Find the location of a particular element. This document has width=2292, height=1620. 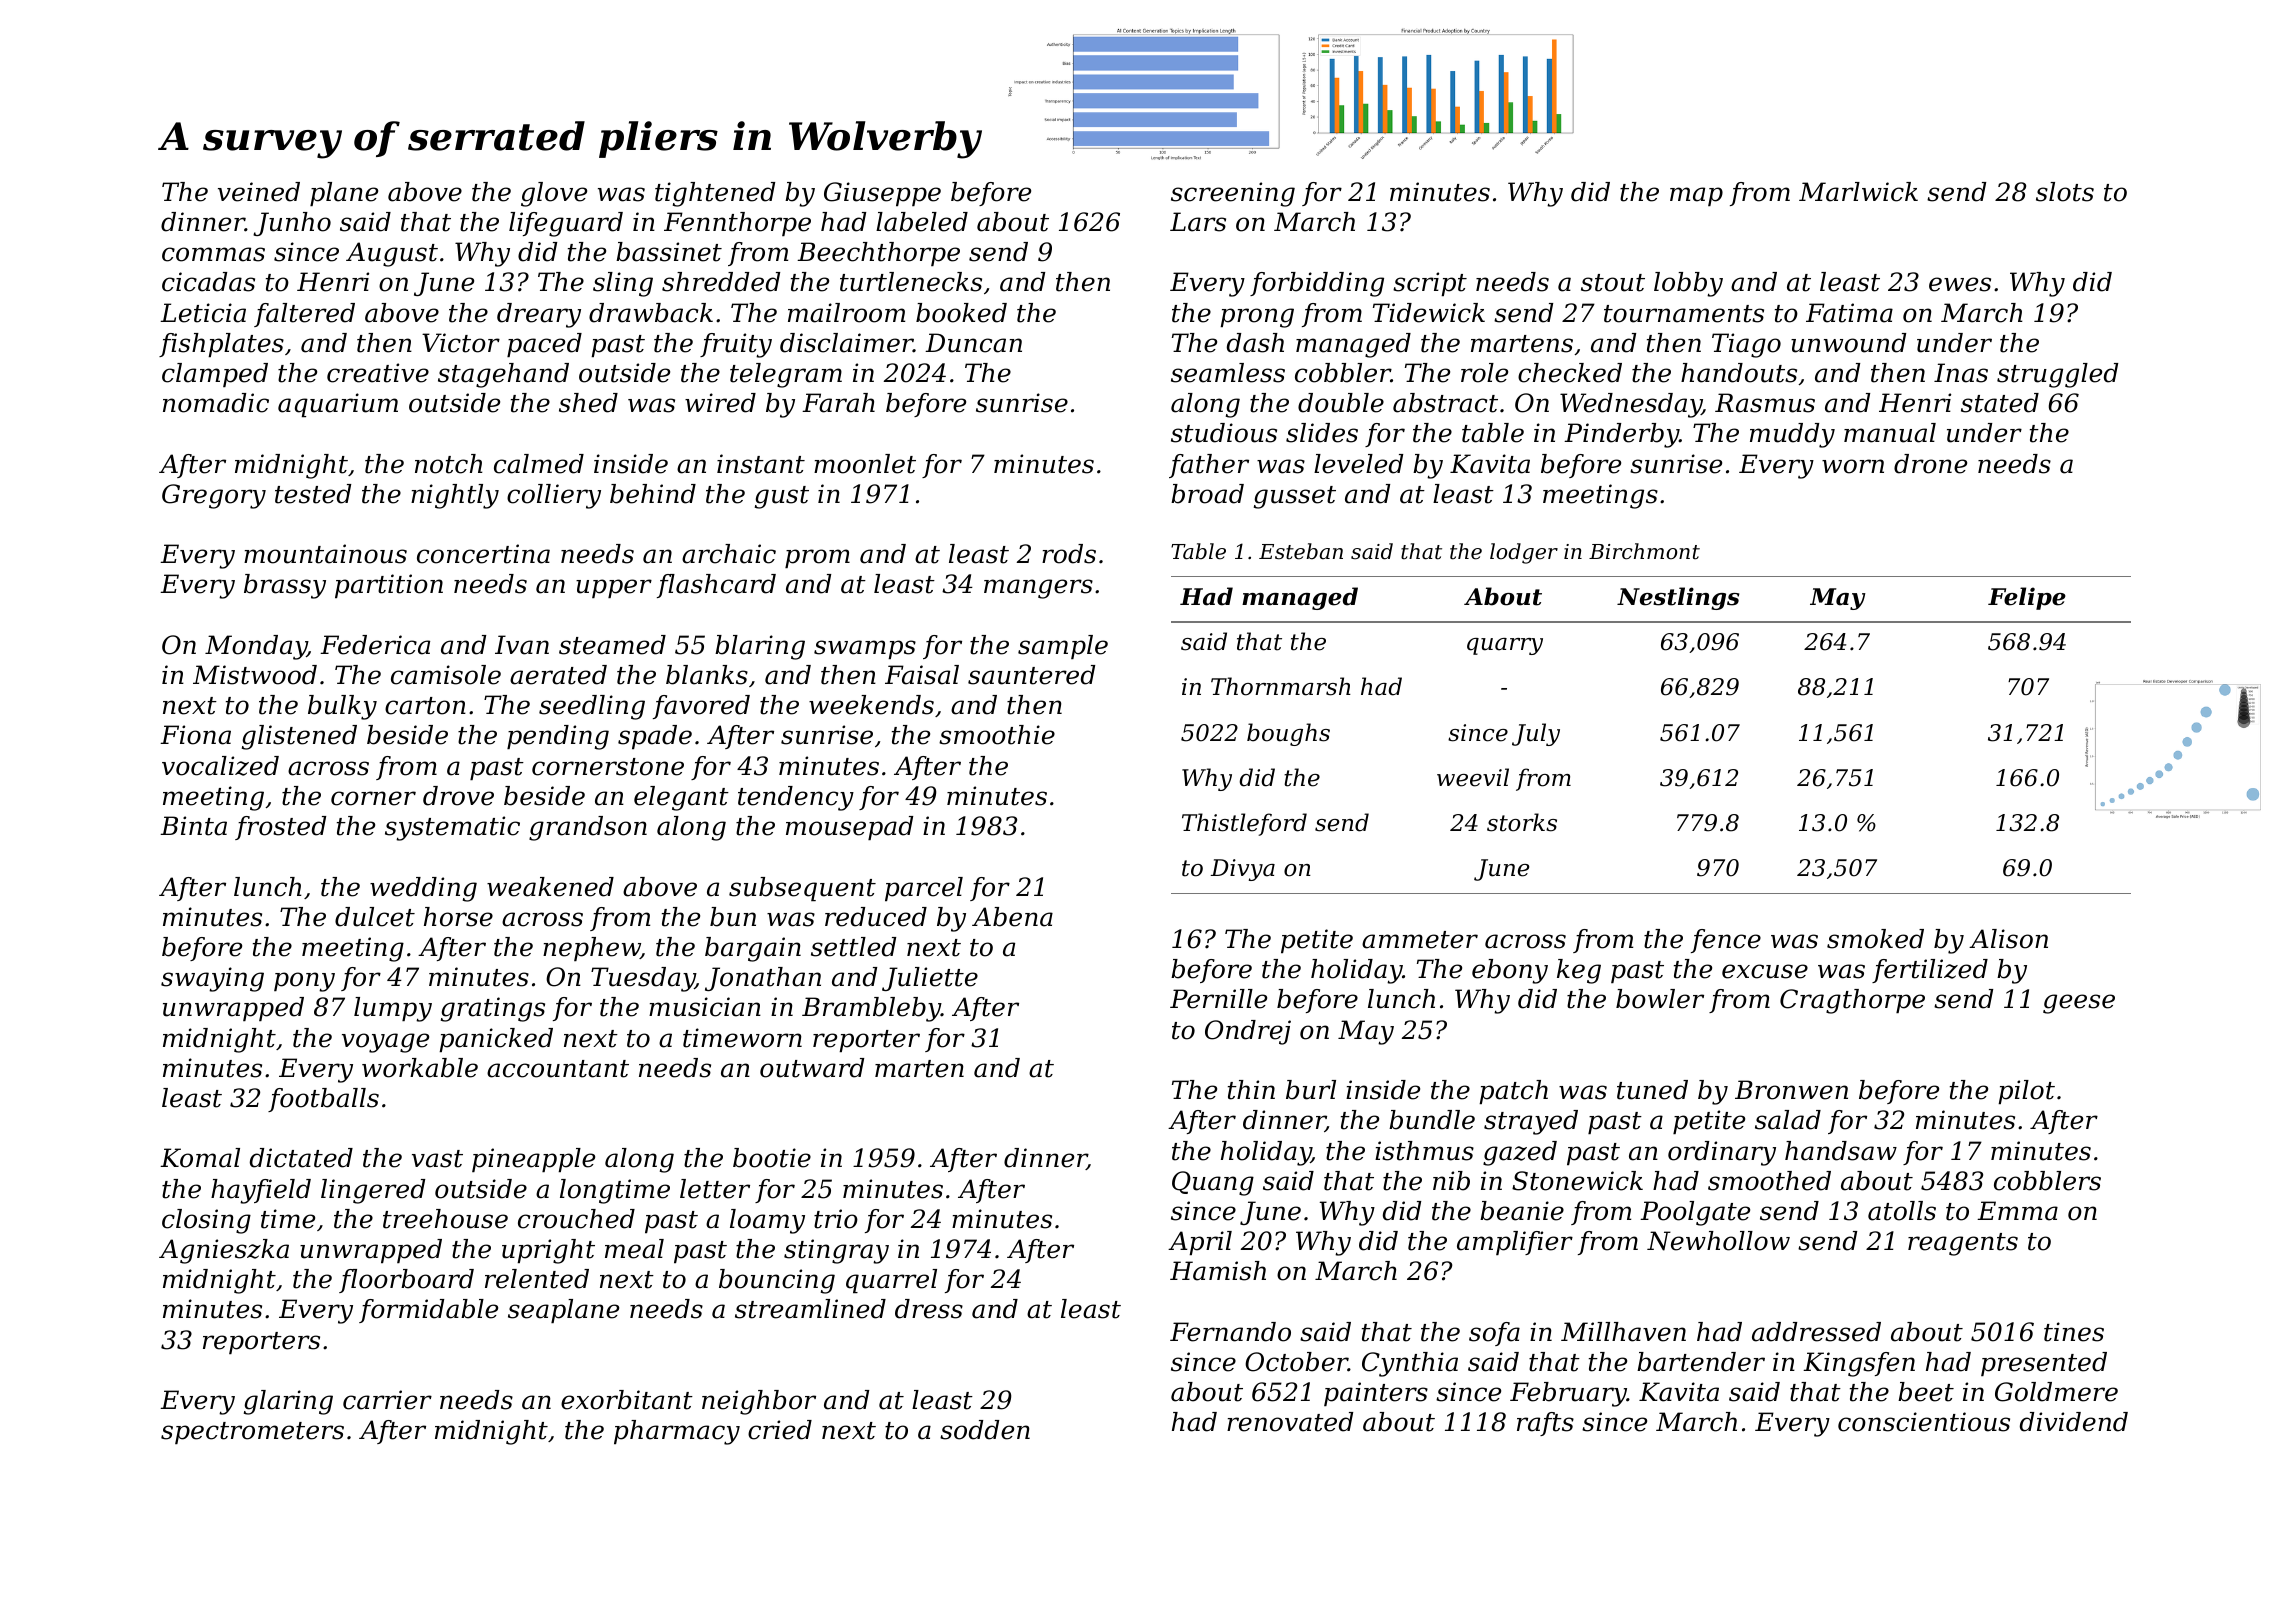

shed is located at coordinates (588, 403).
